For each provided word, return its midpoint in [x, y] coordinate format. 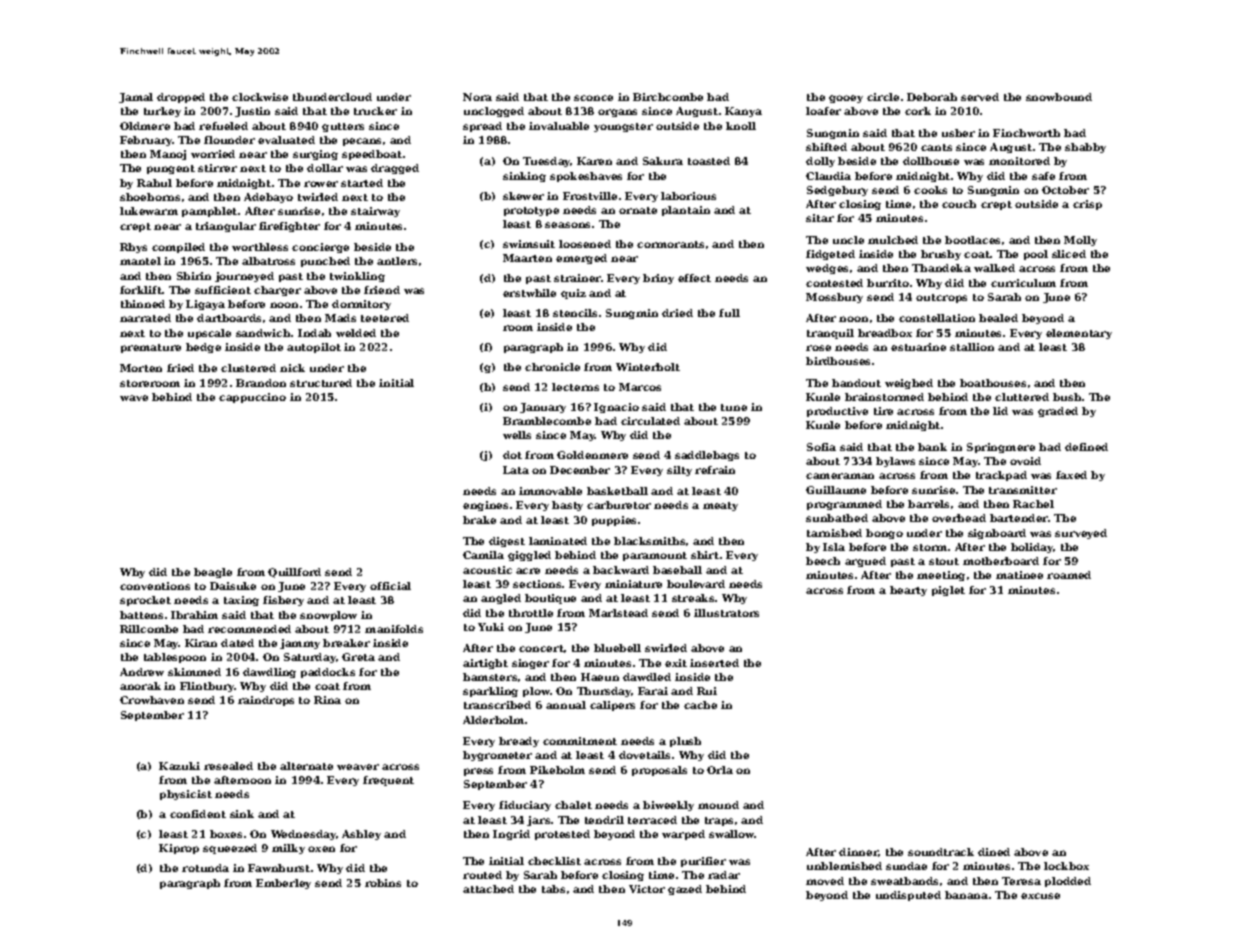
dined [994, 852]
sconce [593, 98]
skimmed [194, 672]
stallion [972, 347]
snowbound [1059, 97]
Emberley [283, 884]
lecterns [575, 387]
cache [700, 705]
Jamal [136, 98]
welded [356, 333]
